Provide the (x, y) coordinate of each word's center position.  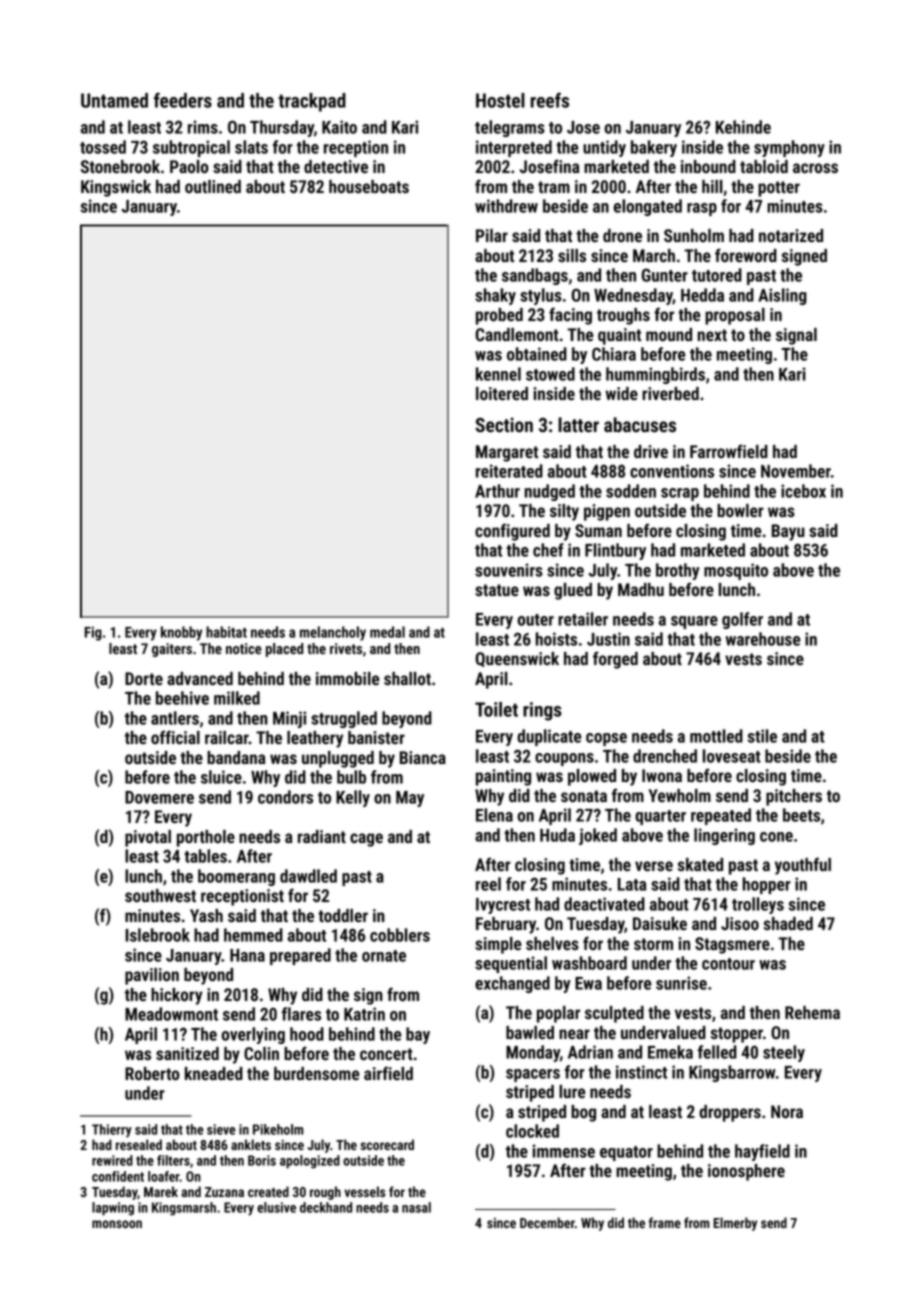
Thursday (282, 128)
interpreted (514, 148)
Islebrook (157, 935)
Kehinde (743, 127)
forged (615, 660)
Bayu (788, 532)
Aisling (782, 296)
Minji (289, 719)
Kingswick (116, 188)
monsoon (117, 1224)
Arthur (497, 491)
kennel (498, 374)
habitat (226, 632)
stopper (736, 1035)
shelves (552, 943)
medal (387, 632)
